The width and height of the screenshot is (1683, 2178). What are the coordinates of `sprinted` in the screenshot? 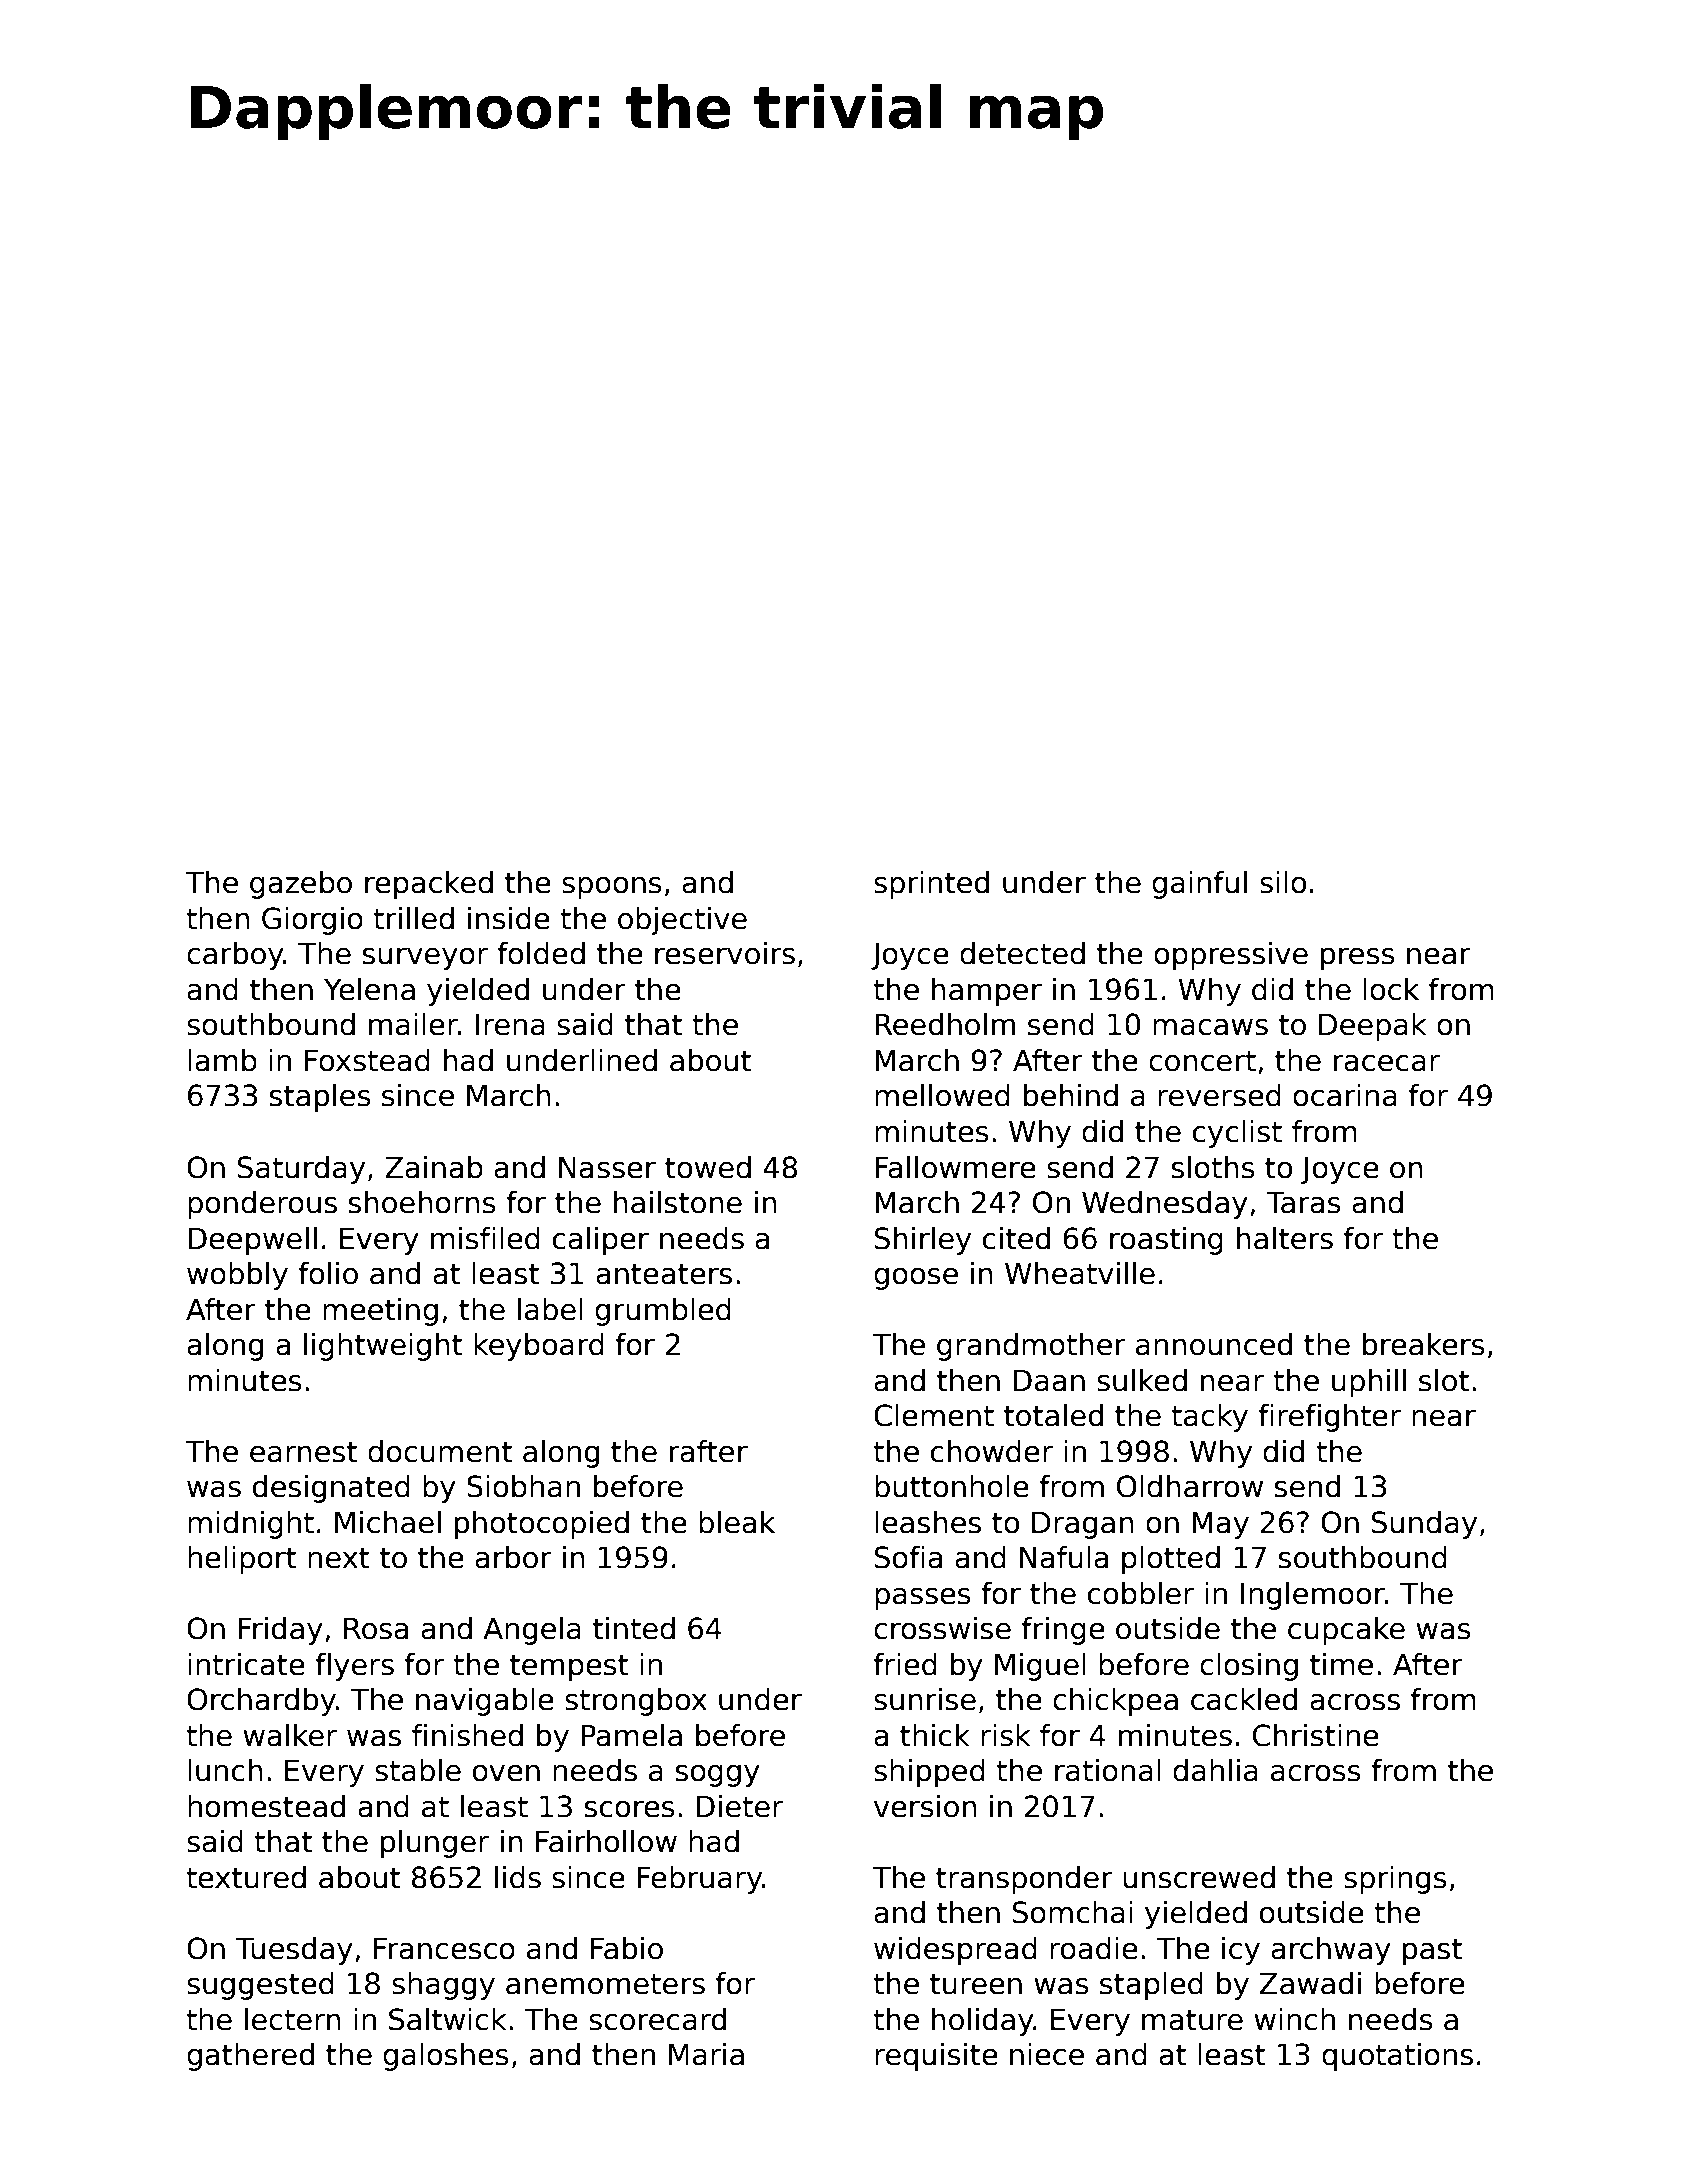 It's located at (931, 885).
